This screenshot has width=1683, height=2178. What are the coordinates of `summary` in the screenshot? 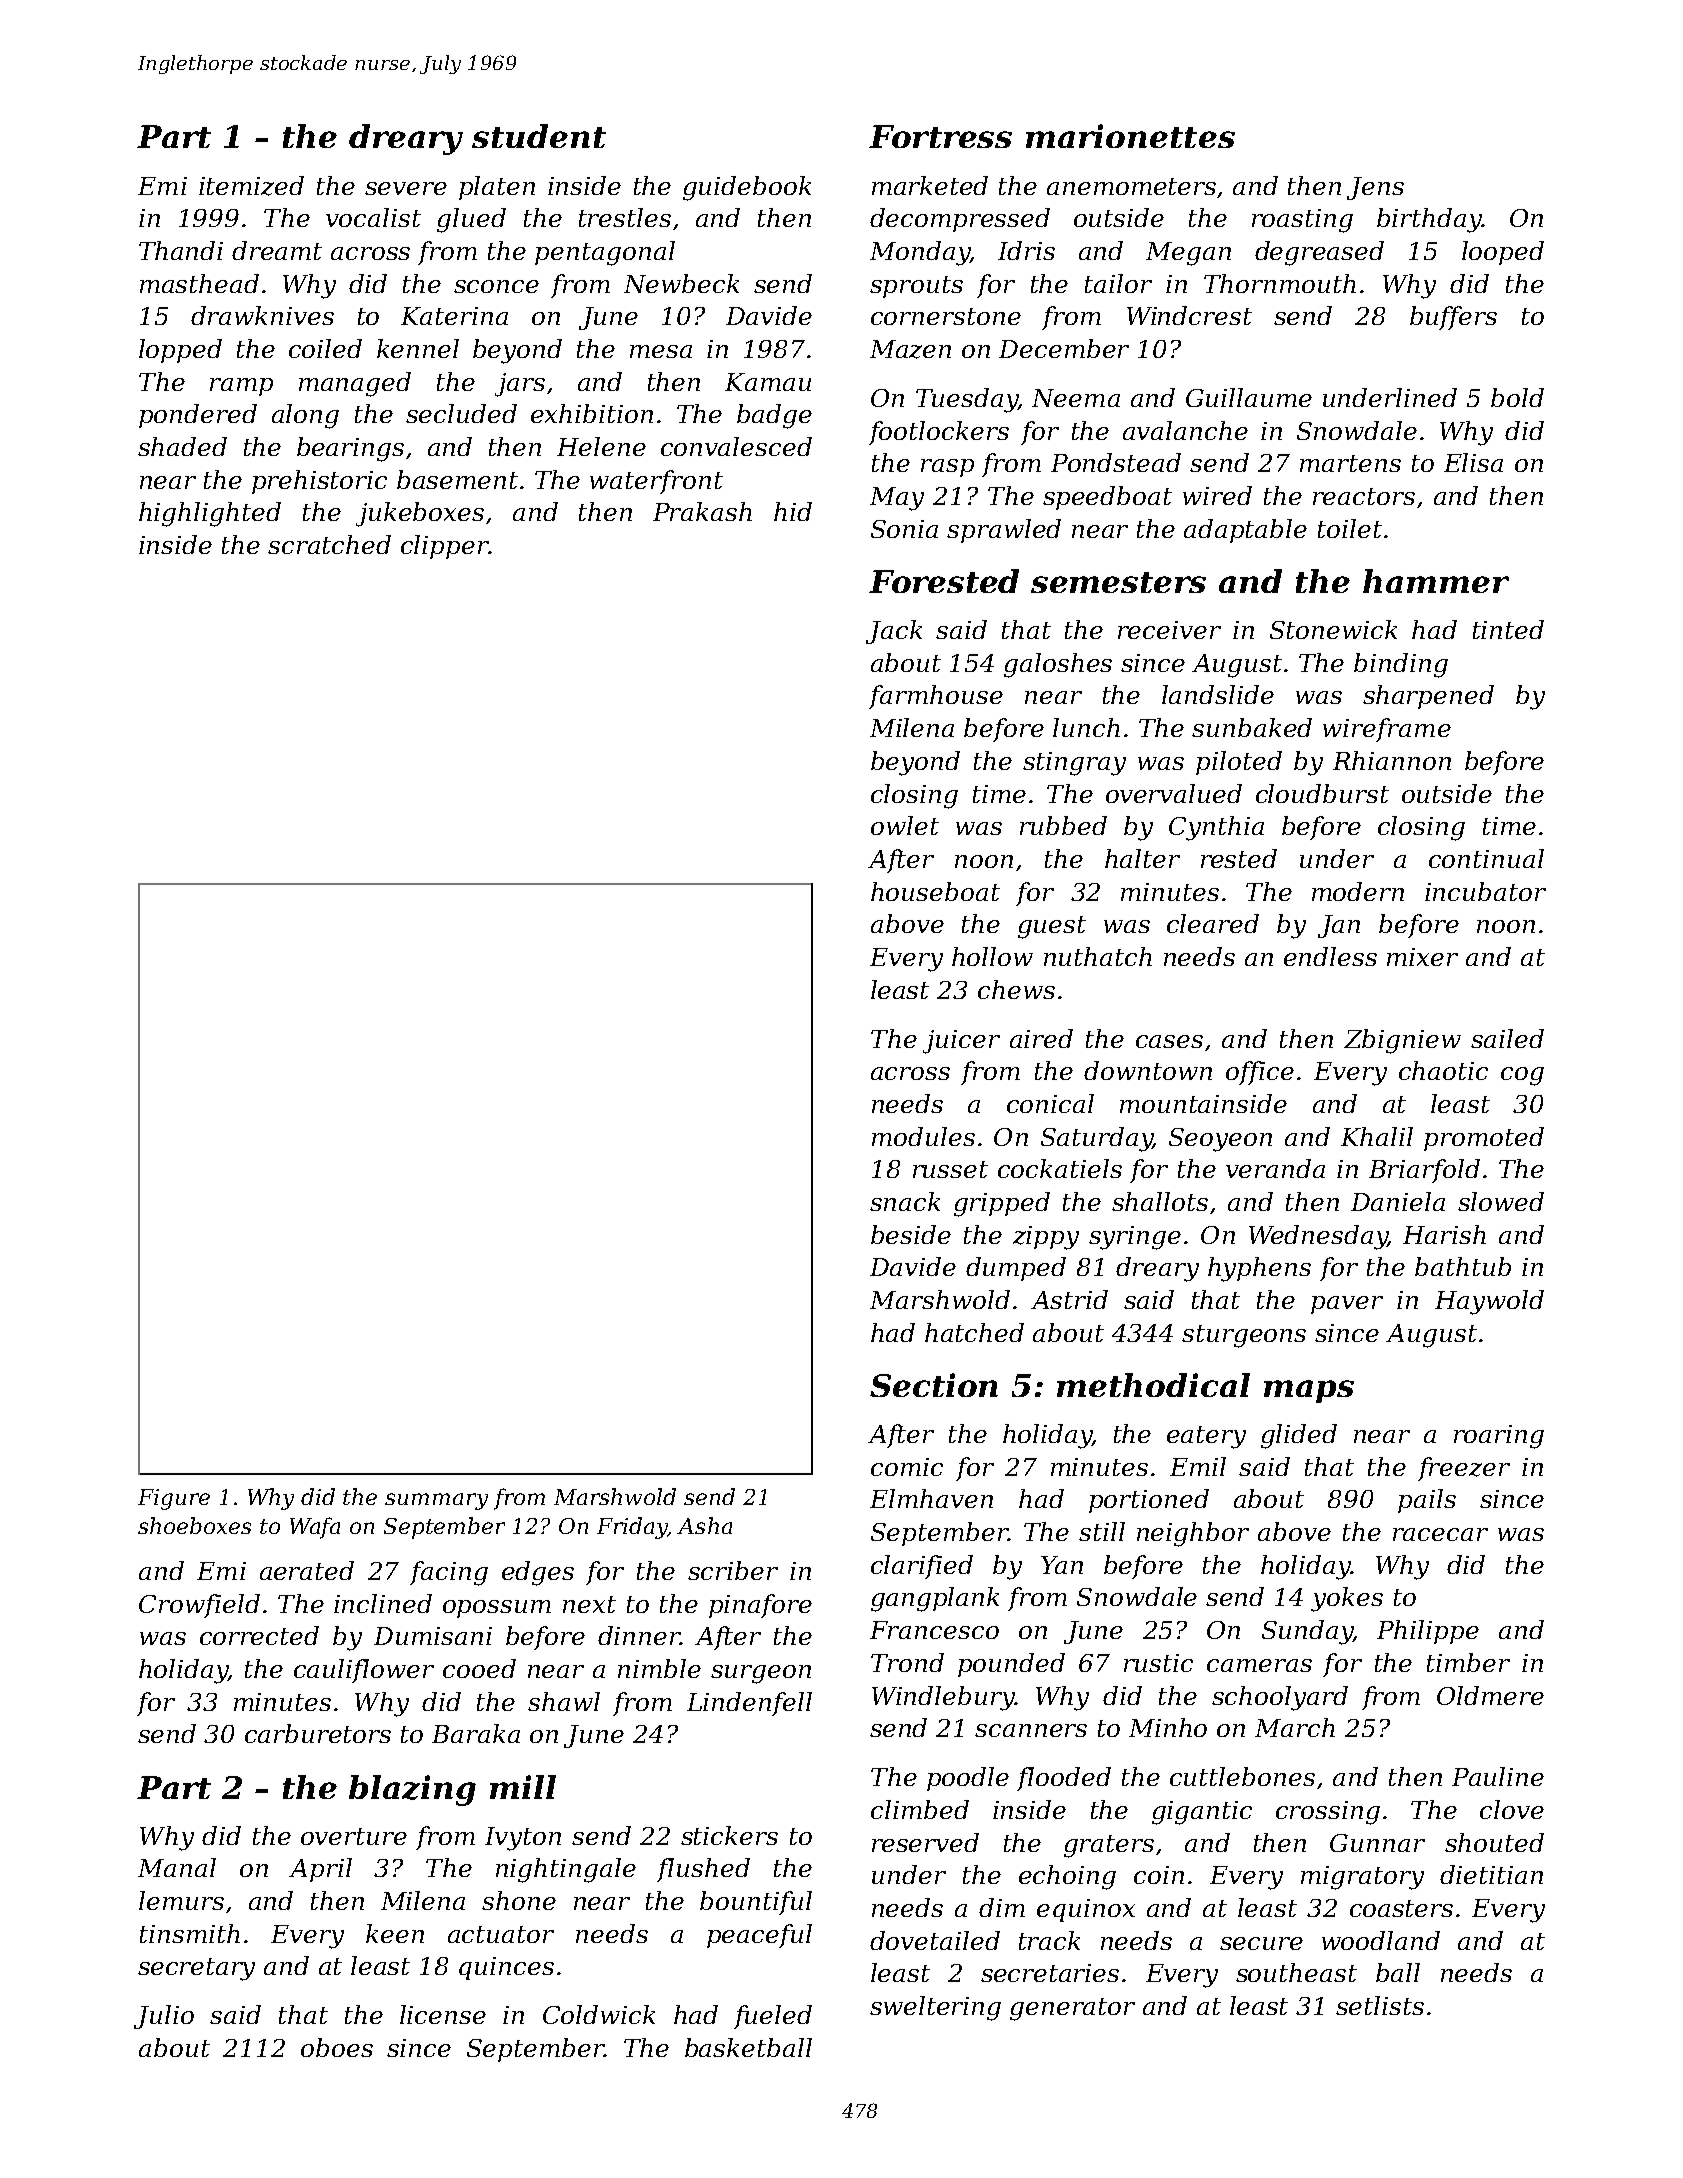 It's located at (436, 1501).
